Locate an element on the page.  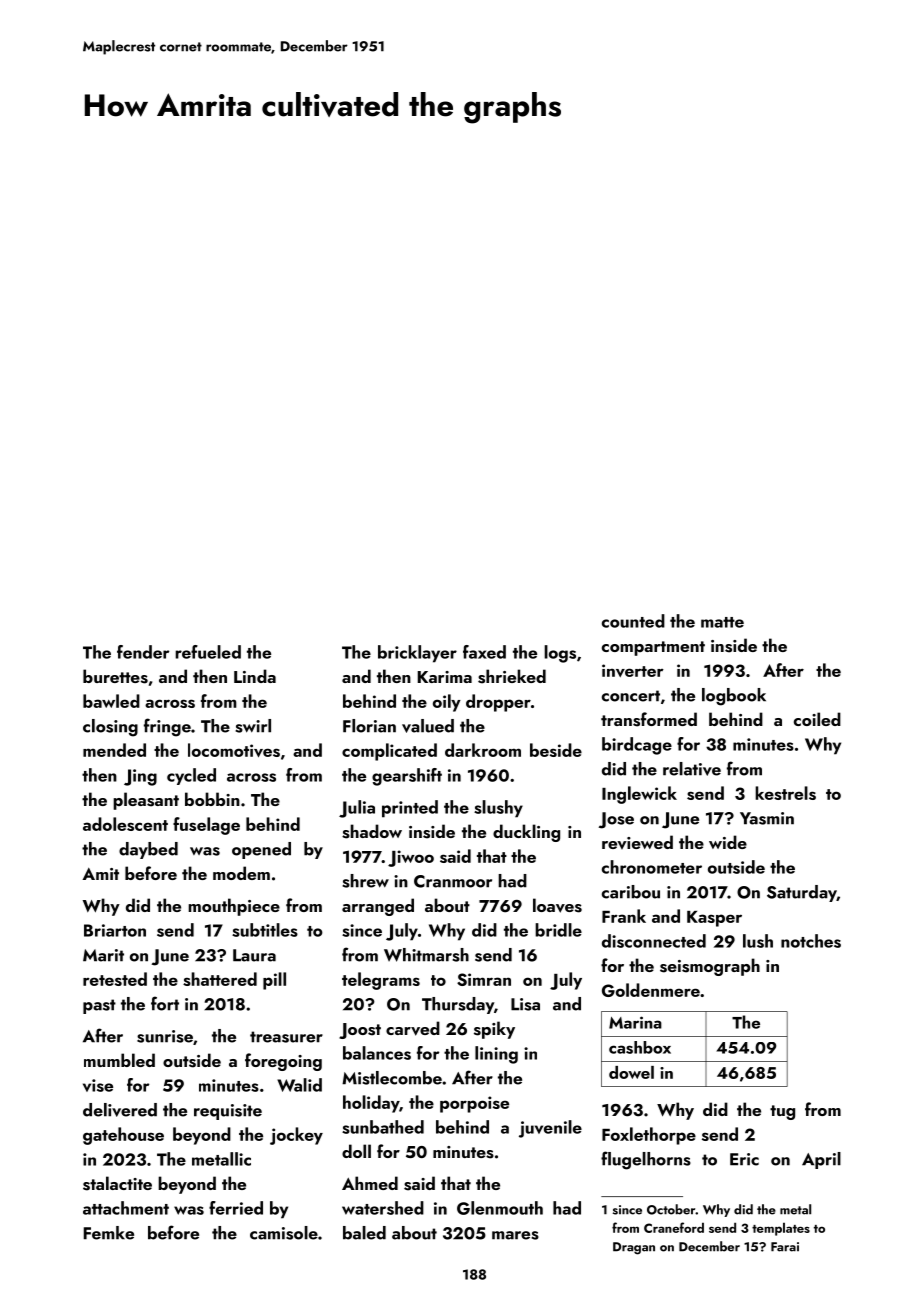
wide is located at coordinates (728, 842).
